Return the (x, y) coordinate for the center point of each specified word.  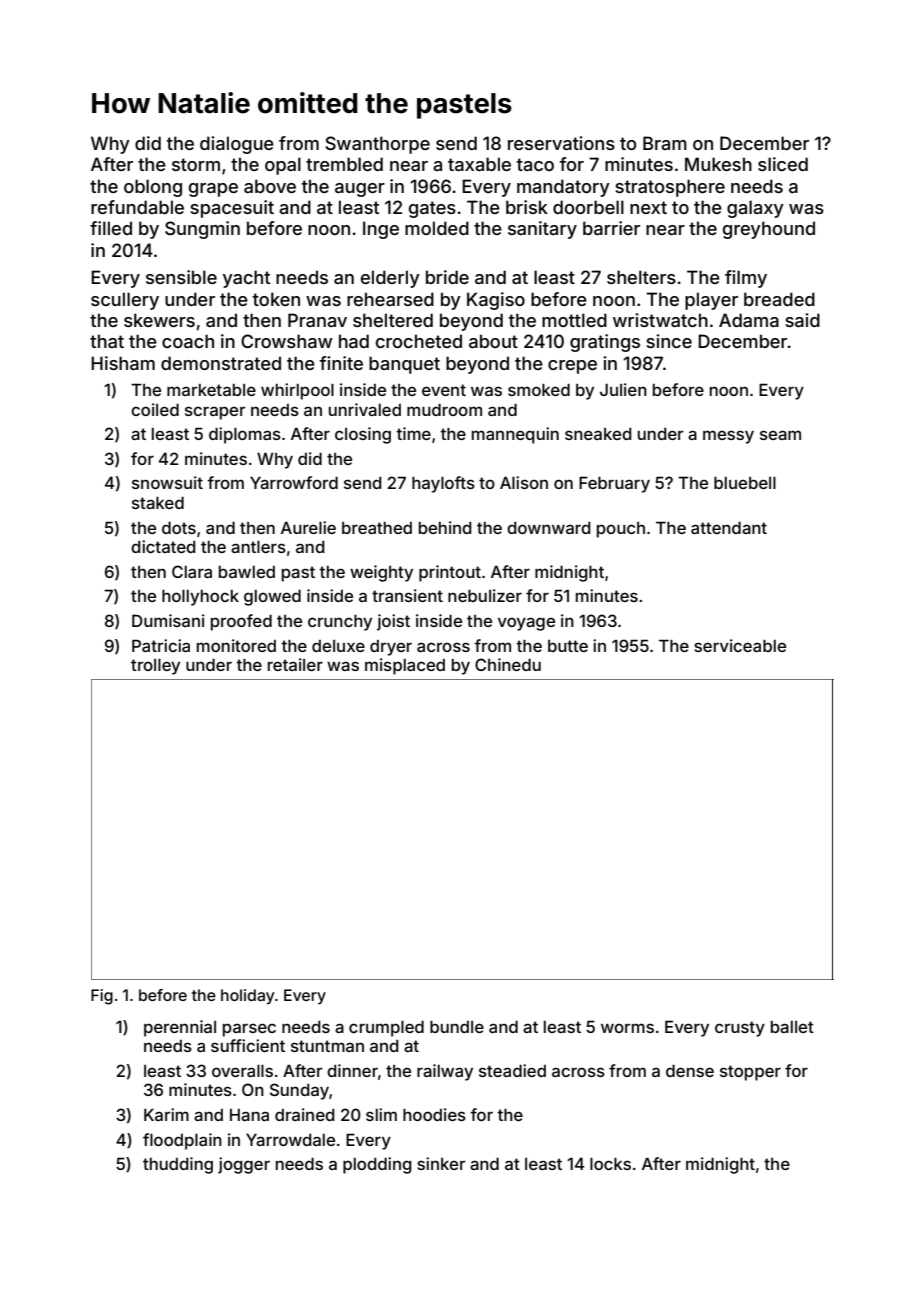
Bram (665, 143)
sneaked (598, 434)
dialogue (237, 145)
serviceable (740, 645)
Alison (524, 482)
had (354, 341)
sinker (441, 1163)
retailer (295, 664)
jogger (244, 1165)
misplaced (405, 666)
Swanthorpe (377, 145)
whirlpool (297, 391)
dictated (163, 546)
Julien (623, 389)
